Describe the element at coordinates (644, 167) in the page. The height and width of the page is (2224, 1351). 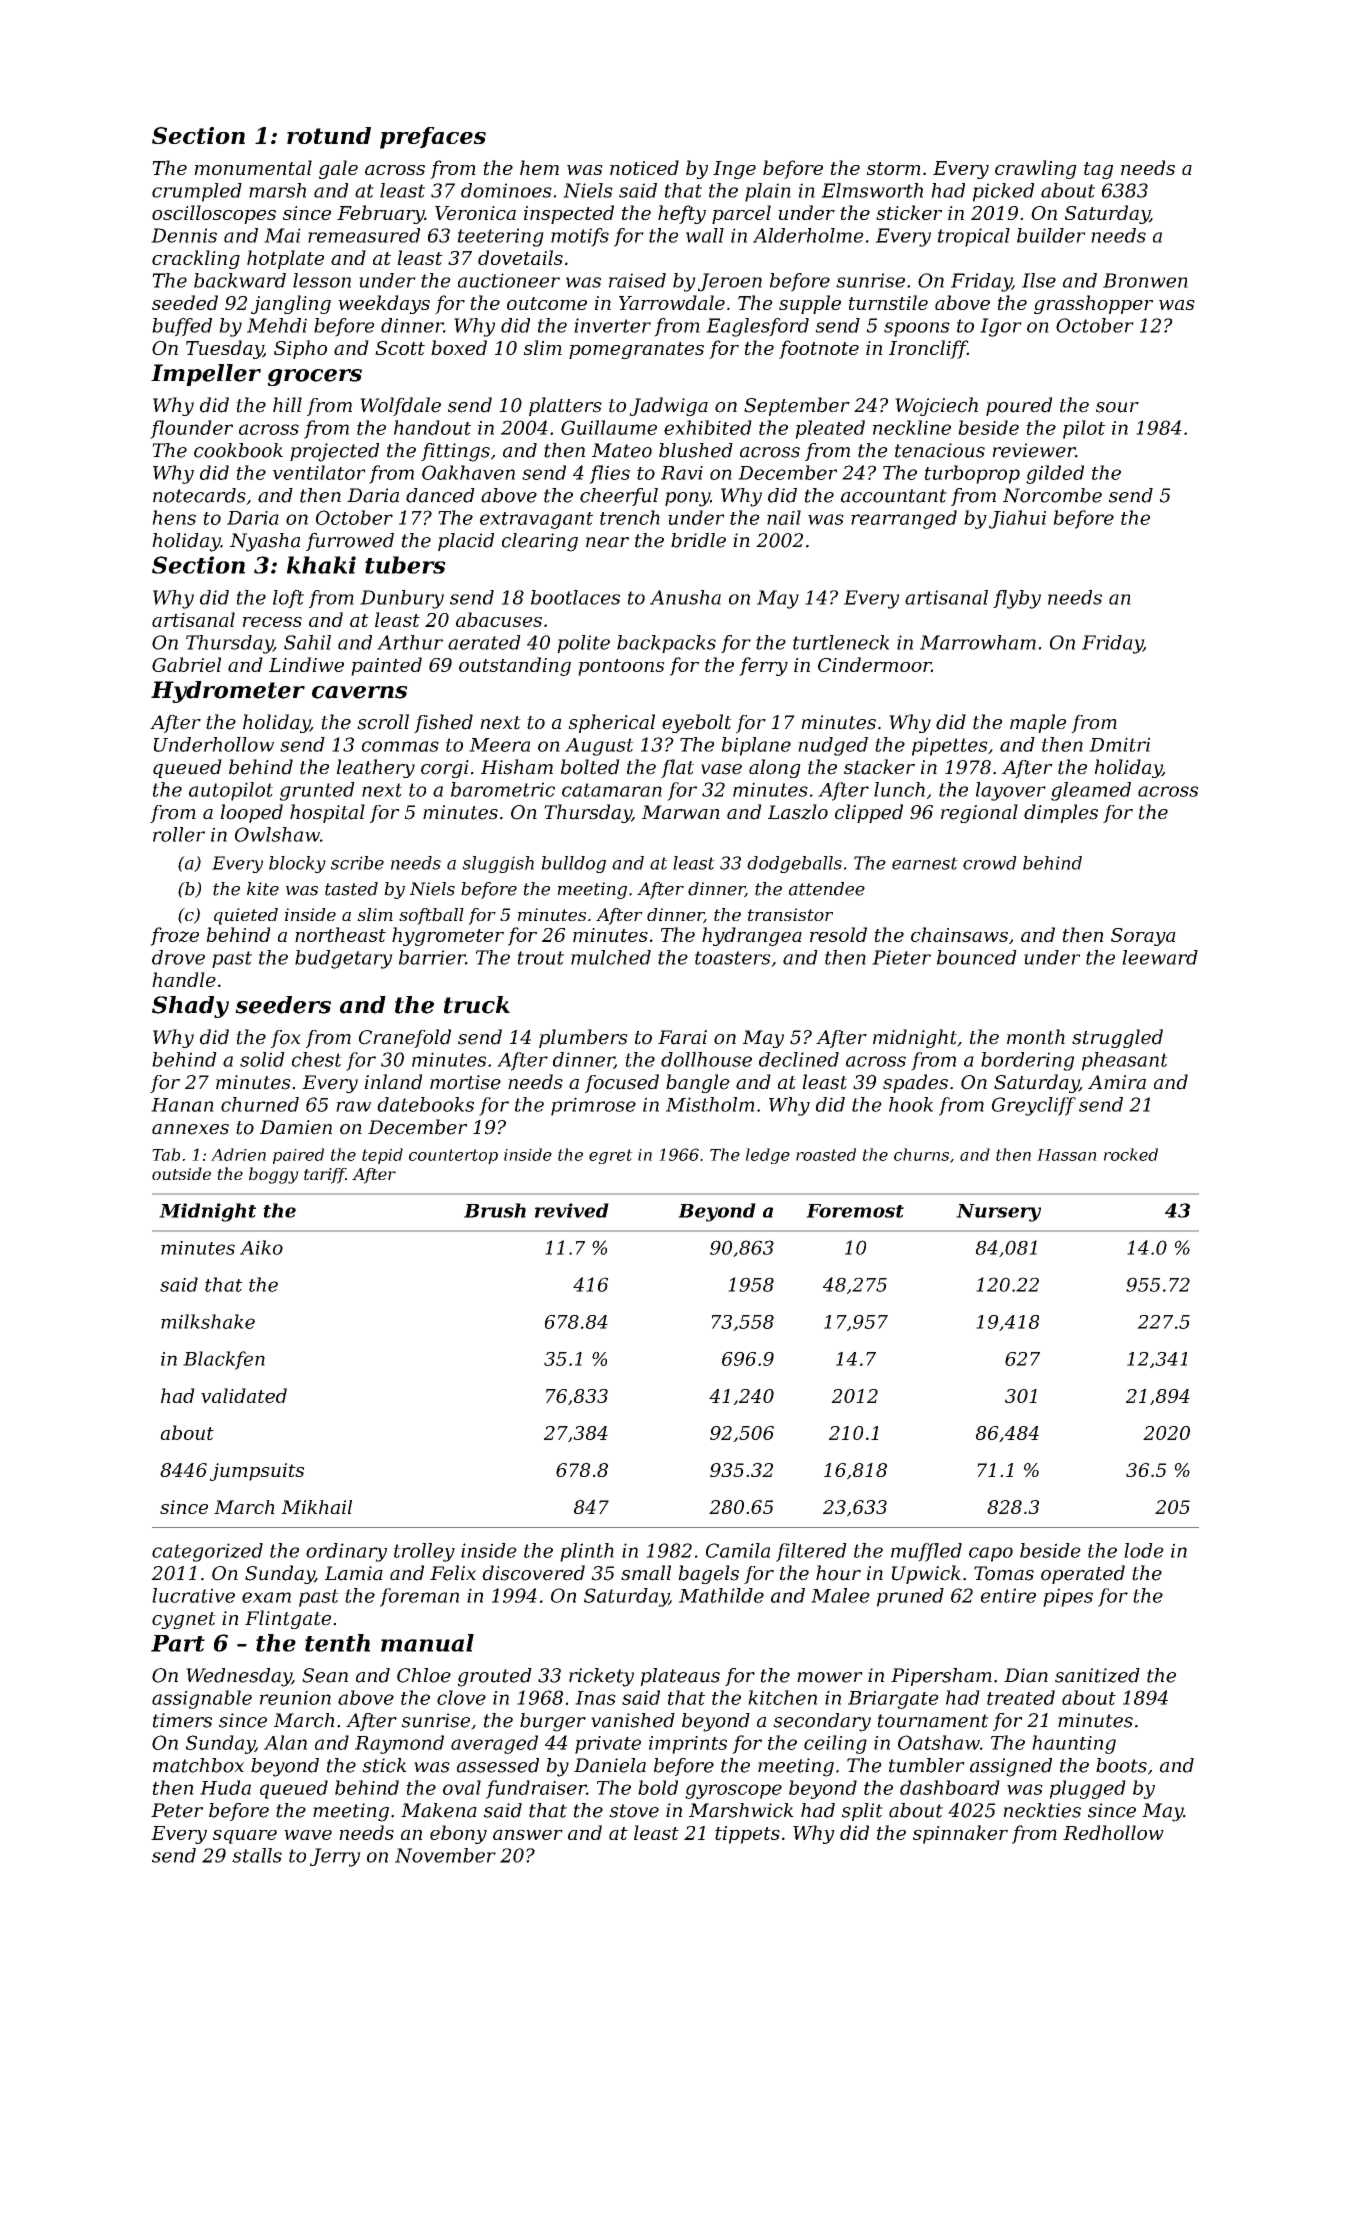
I see `noticed` at that location.
